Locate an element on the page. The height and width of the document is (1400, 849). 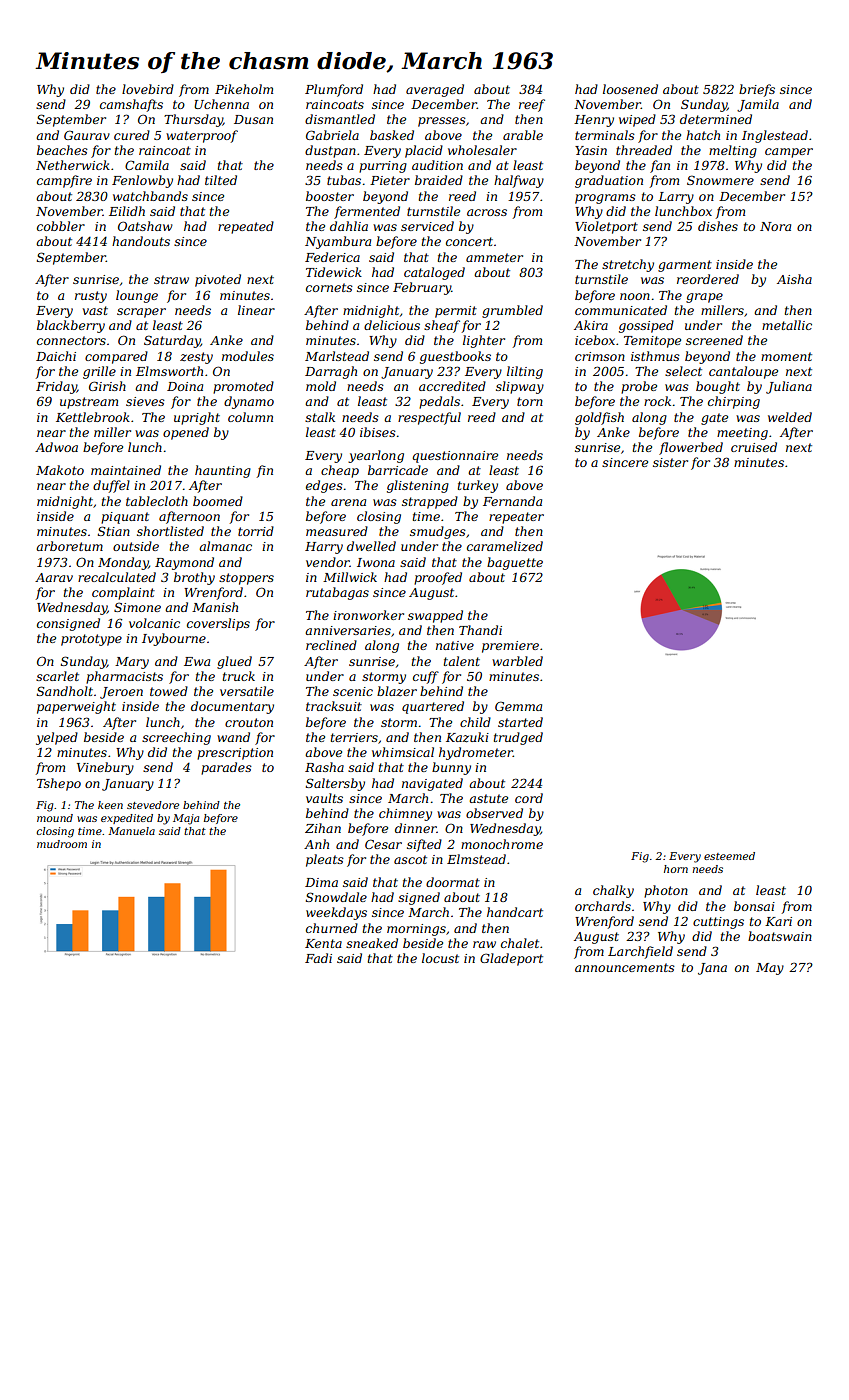
strapped is located at coordinates (430, 502).
